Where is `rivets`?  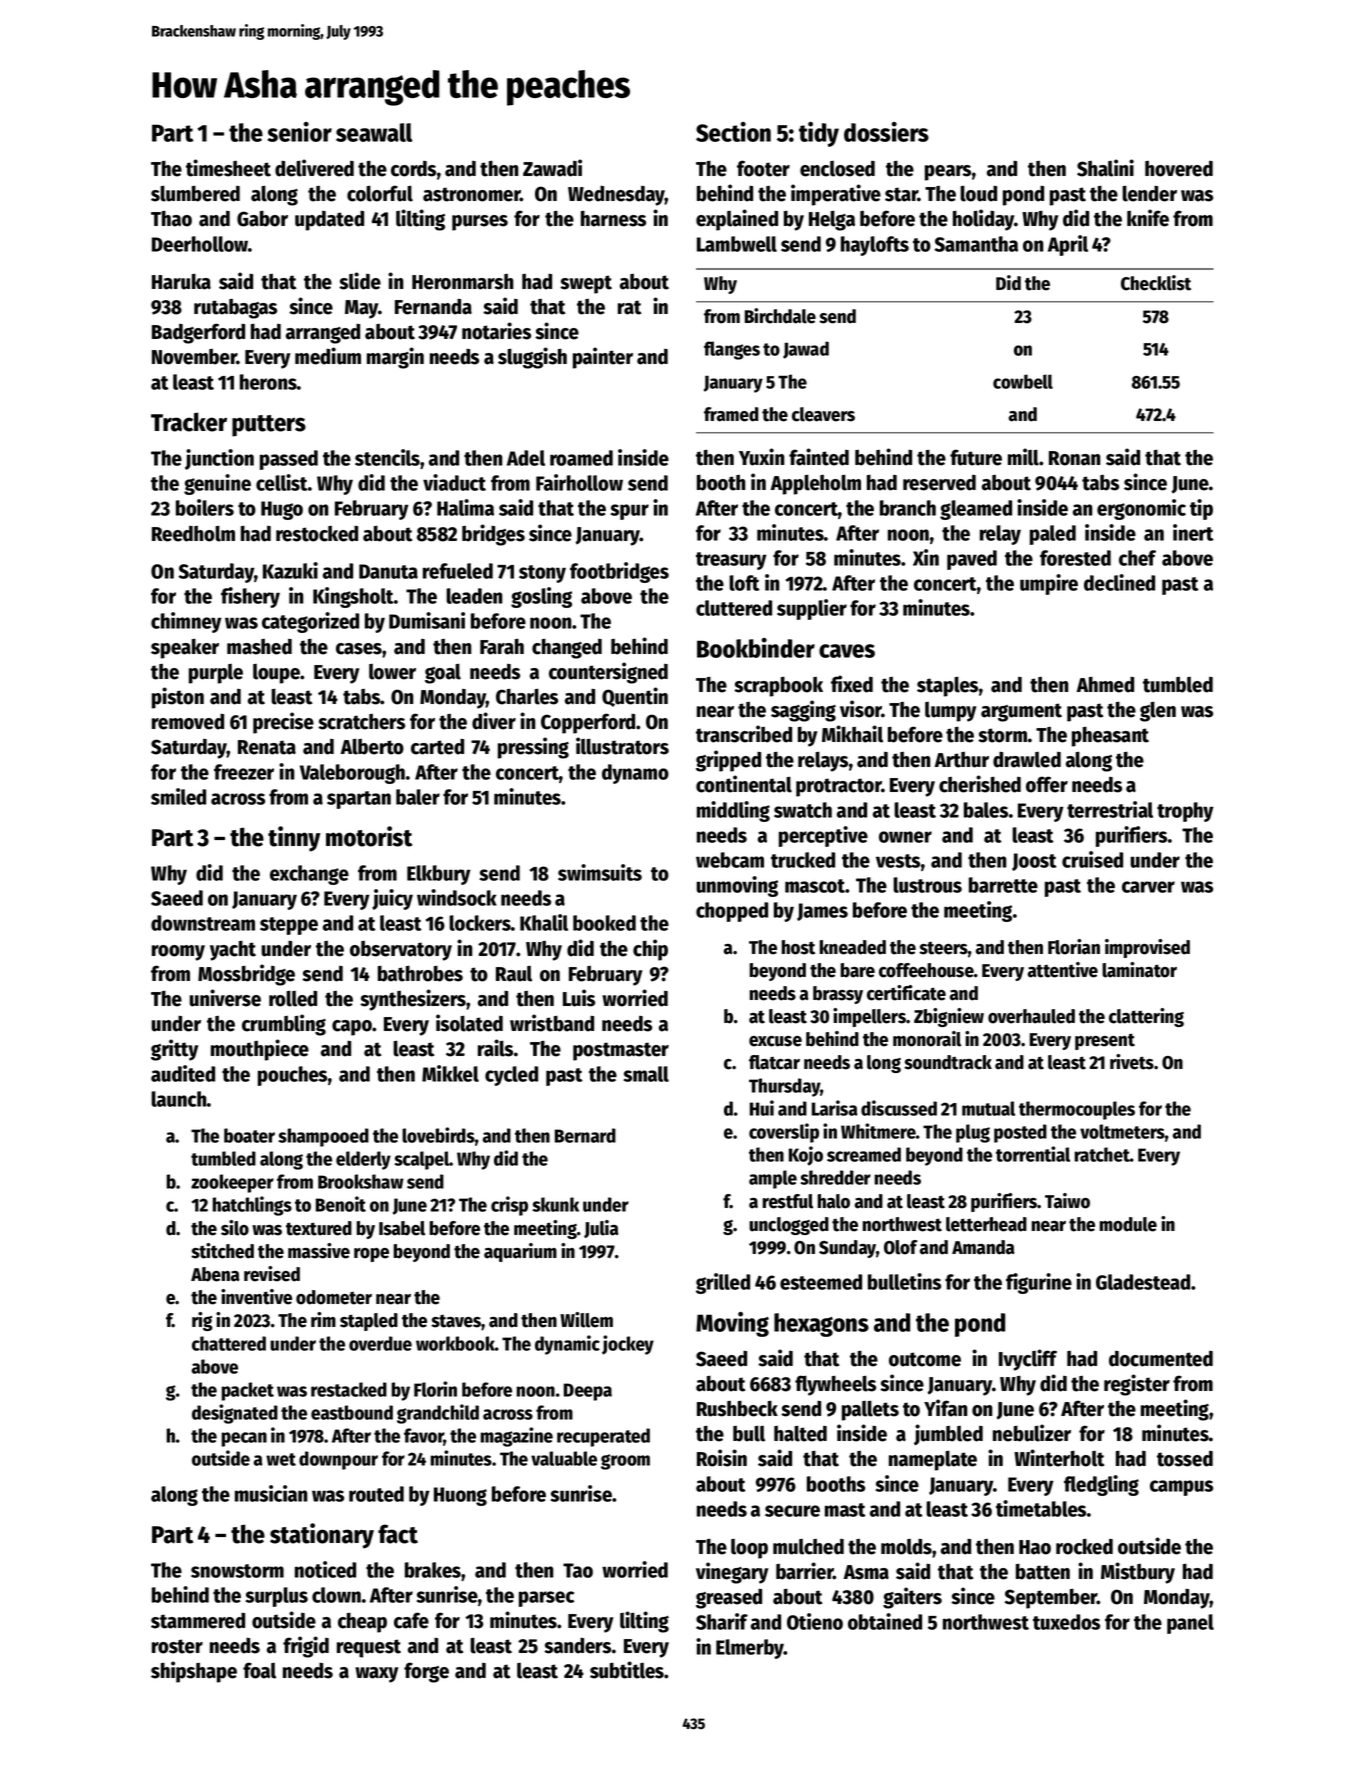
rivets is located at coordinates (1132, 1062).
